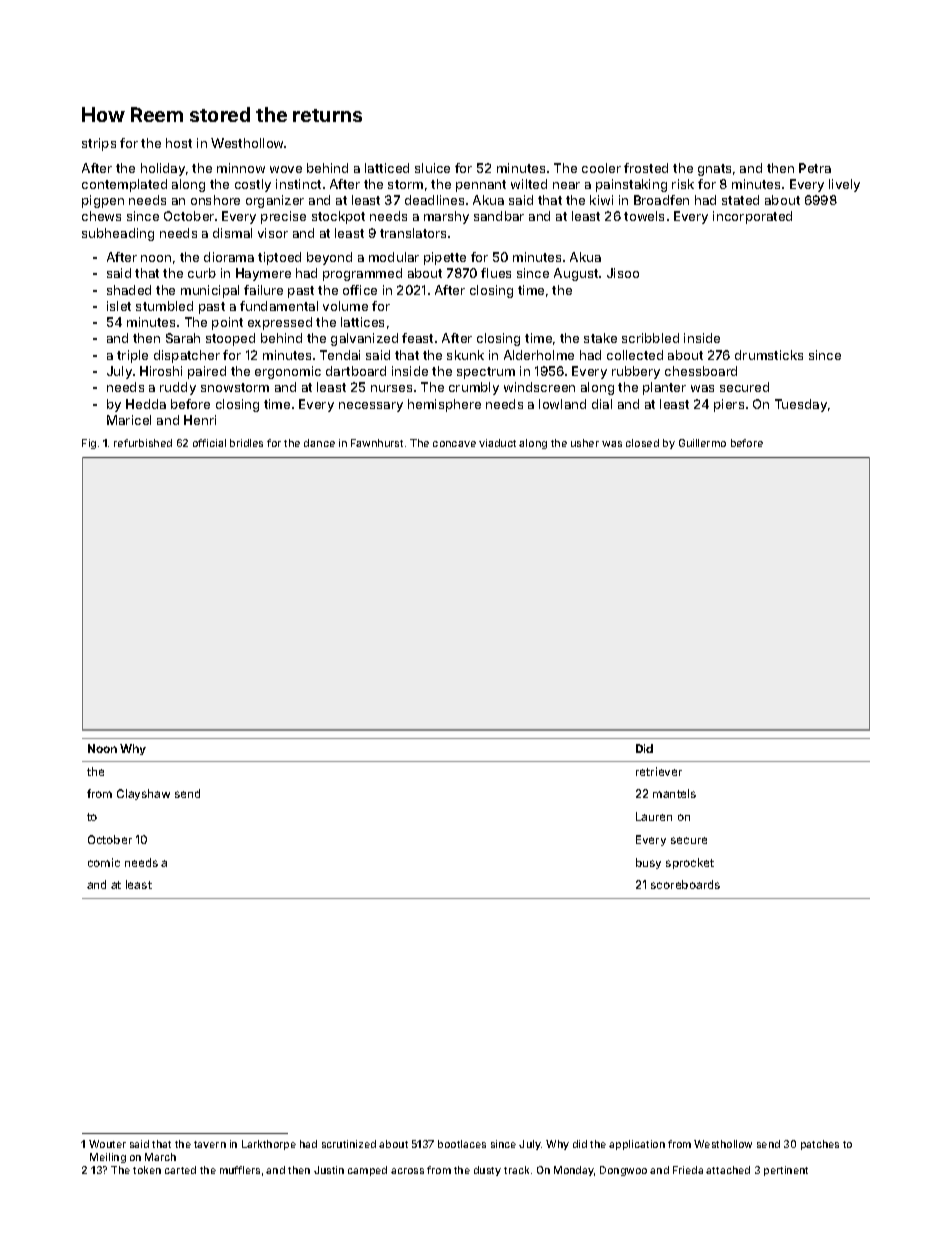 This image has width=952, height=1233. Describe the element at coordinates (601, 168) in the image. I see `cooler` at that location.
